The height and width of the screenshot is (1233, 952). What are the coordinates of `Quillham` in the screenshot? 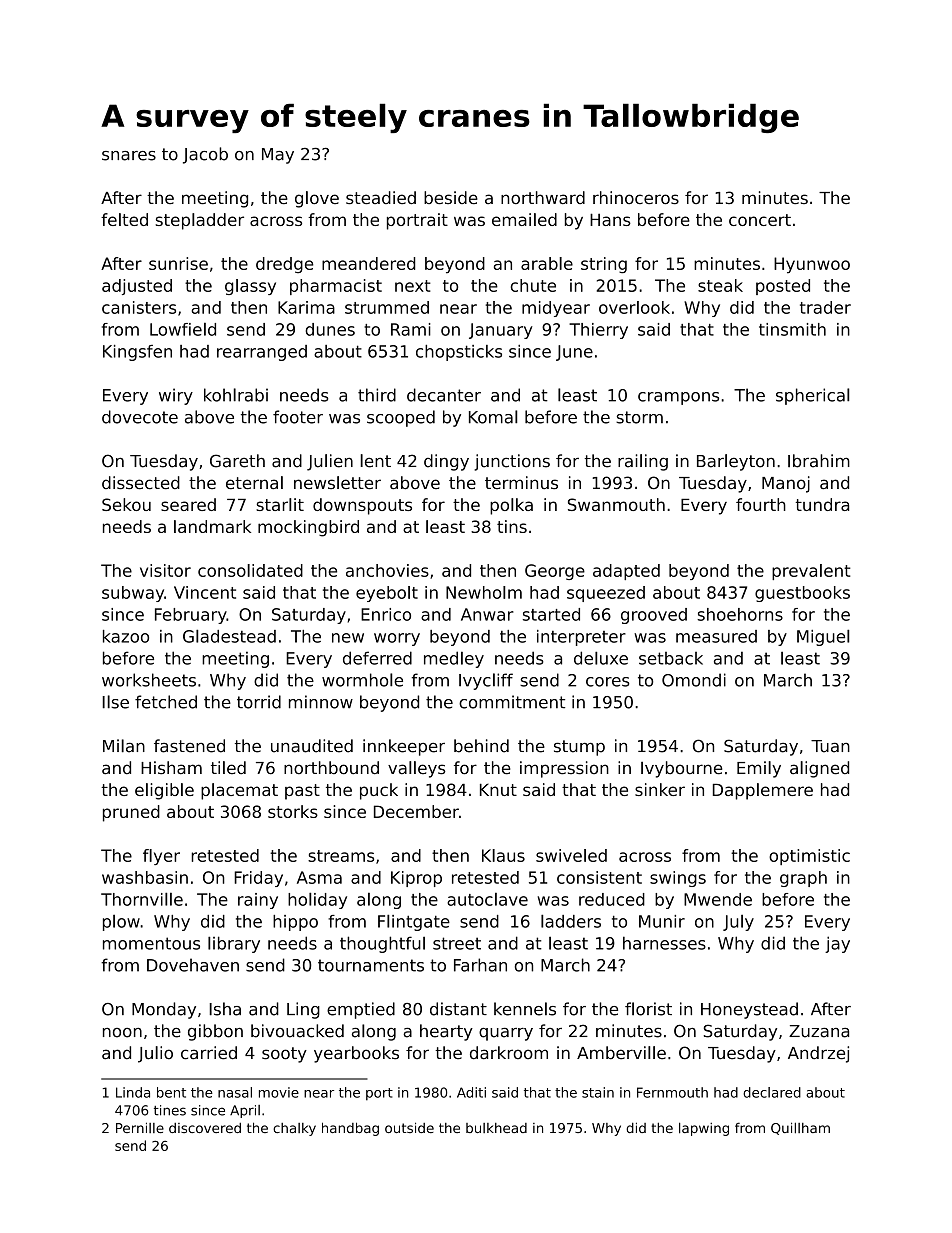 It's located at (800, 1128).
